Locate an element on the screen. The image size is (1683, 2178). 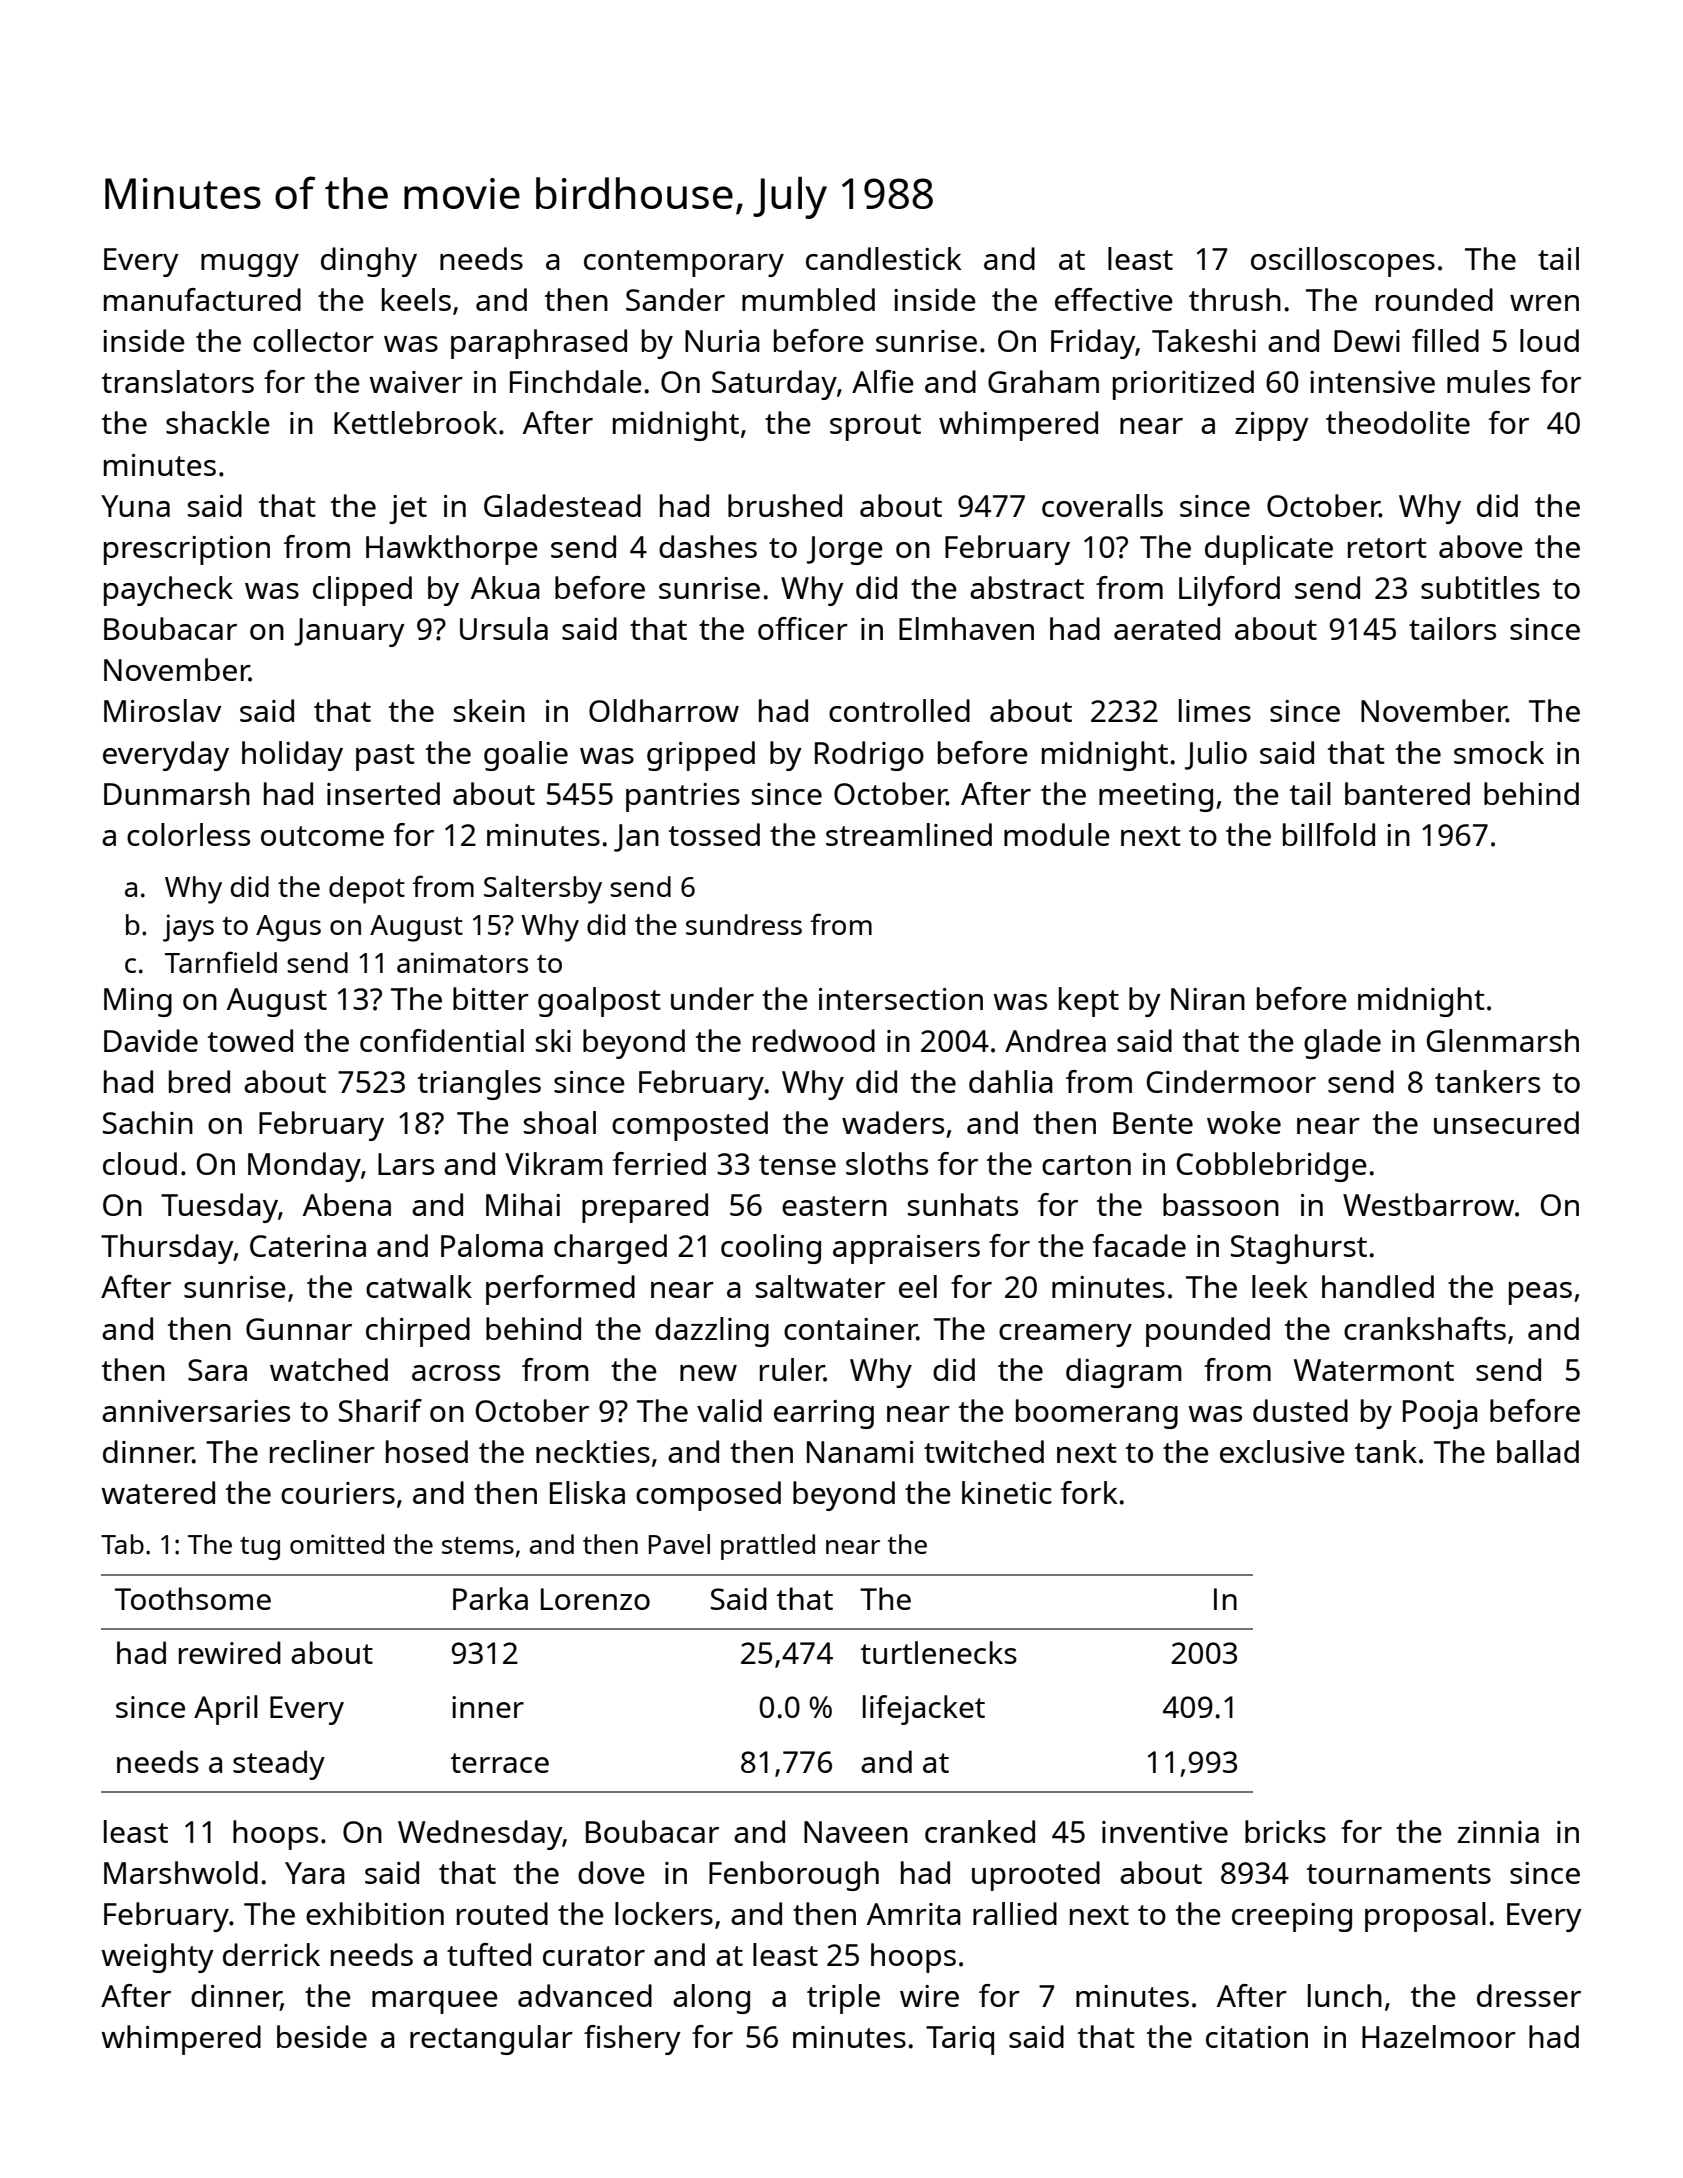
Westbarrow is located at coordinates (1428, 1204).
